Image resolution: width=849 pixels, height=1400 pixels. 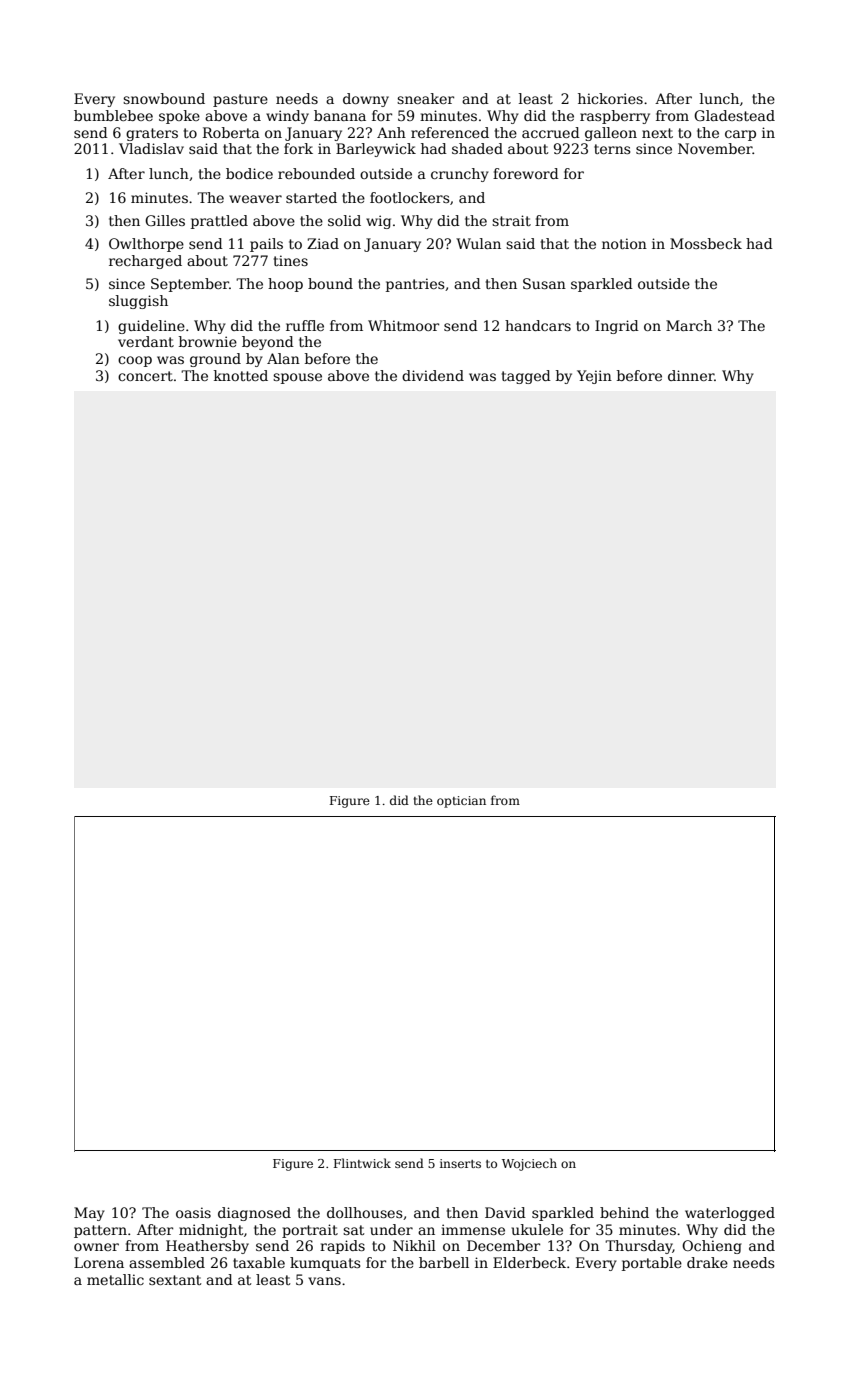 I want to click on inserts, so click(x=460, y=1163).
